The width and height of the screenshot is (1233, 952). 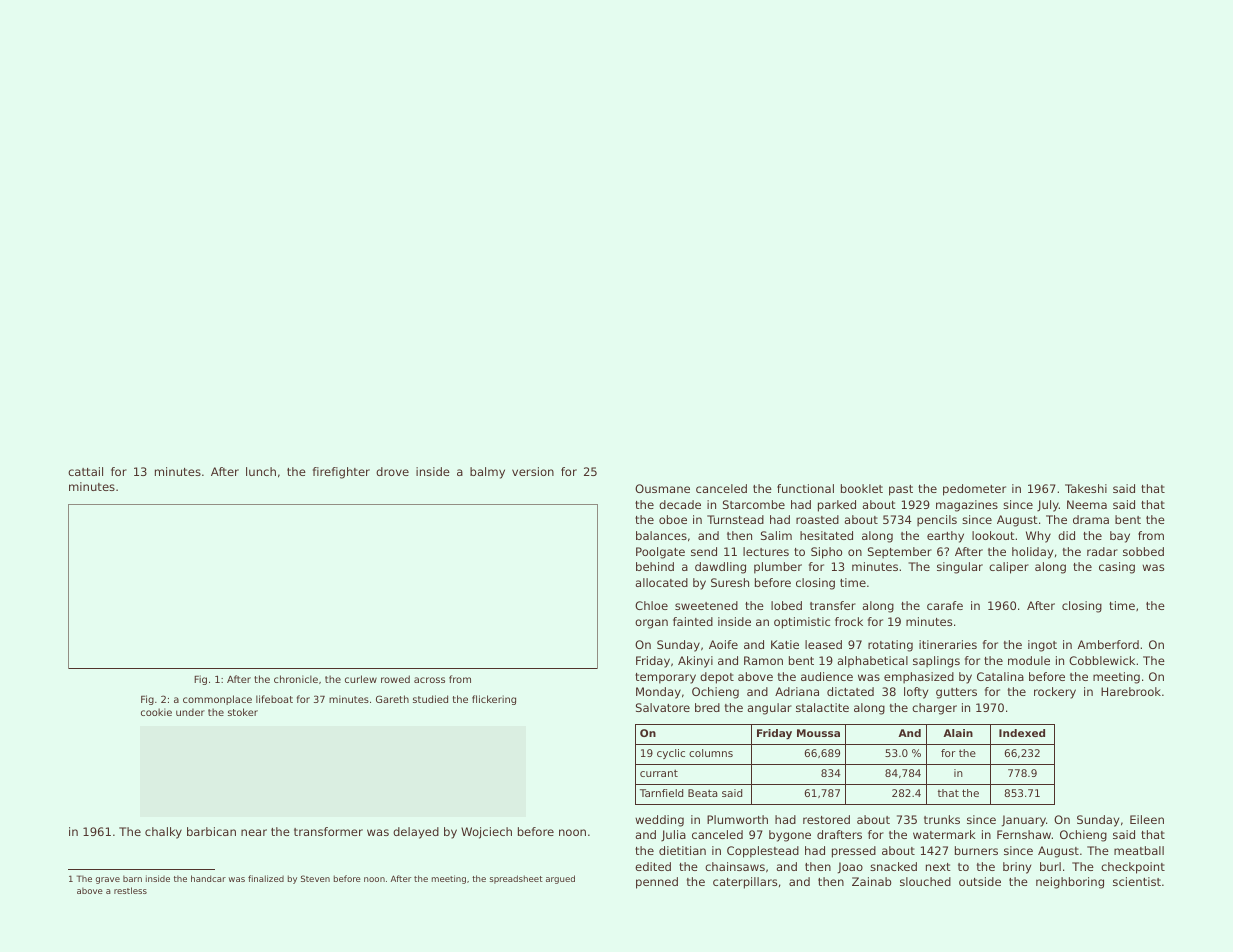 What do you see at coordinates (429, 680) in the screenshot?
I see `across` at bounding box center [429, 680].
